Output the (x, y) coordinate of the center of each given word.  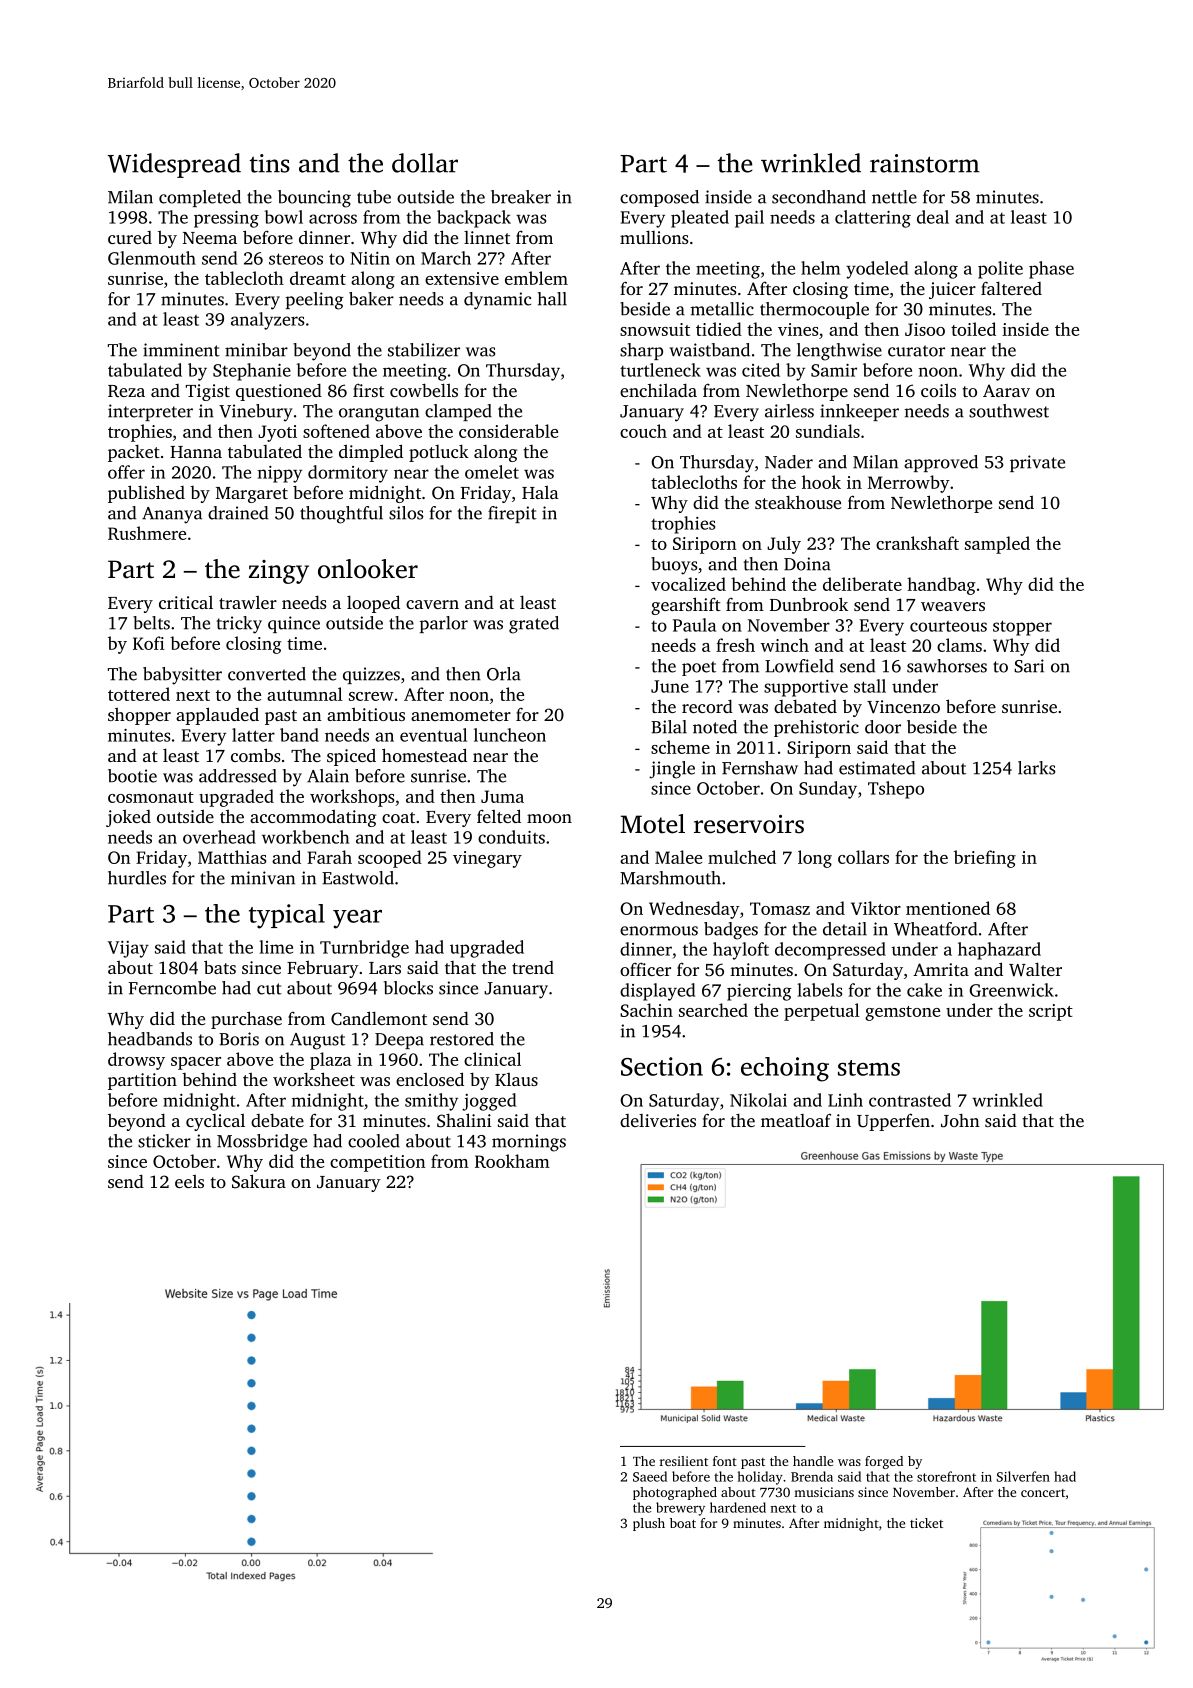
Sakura (259, 1181)
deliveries (658, 1120)
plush (649, 1524)
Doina (807, 564)
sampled (997, 545)
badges (731, 931)
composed (659, 198)
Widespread (174, 165)
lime (276, 947)
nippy (280, 474)
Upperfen (893, 1122)
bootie (132, 776)
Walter (1035, 969)
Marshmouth (670, 878)
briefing (985, 859)
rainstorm (925, 163)
